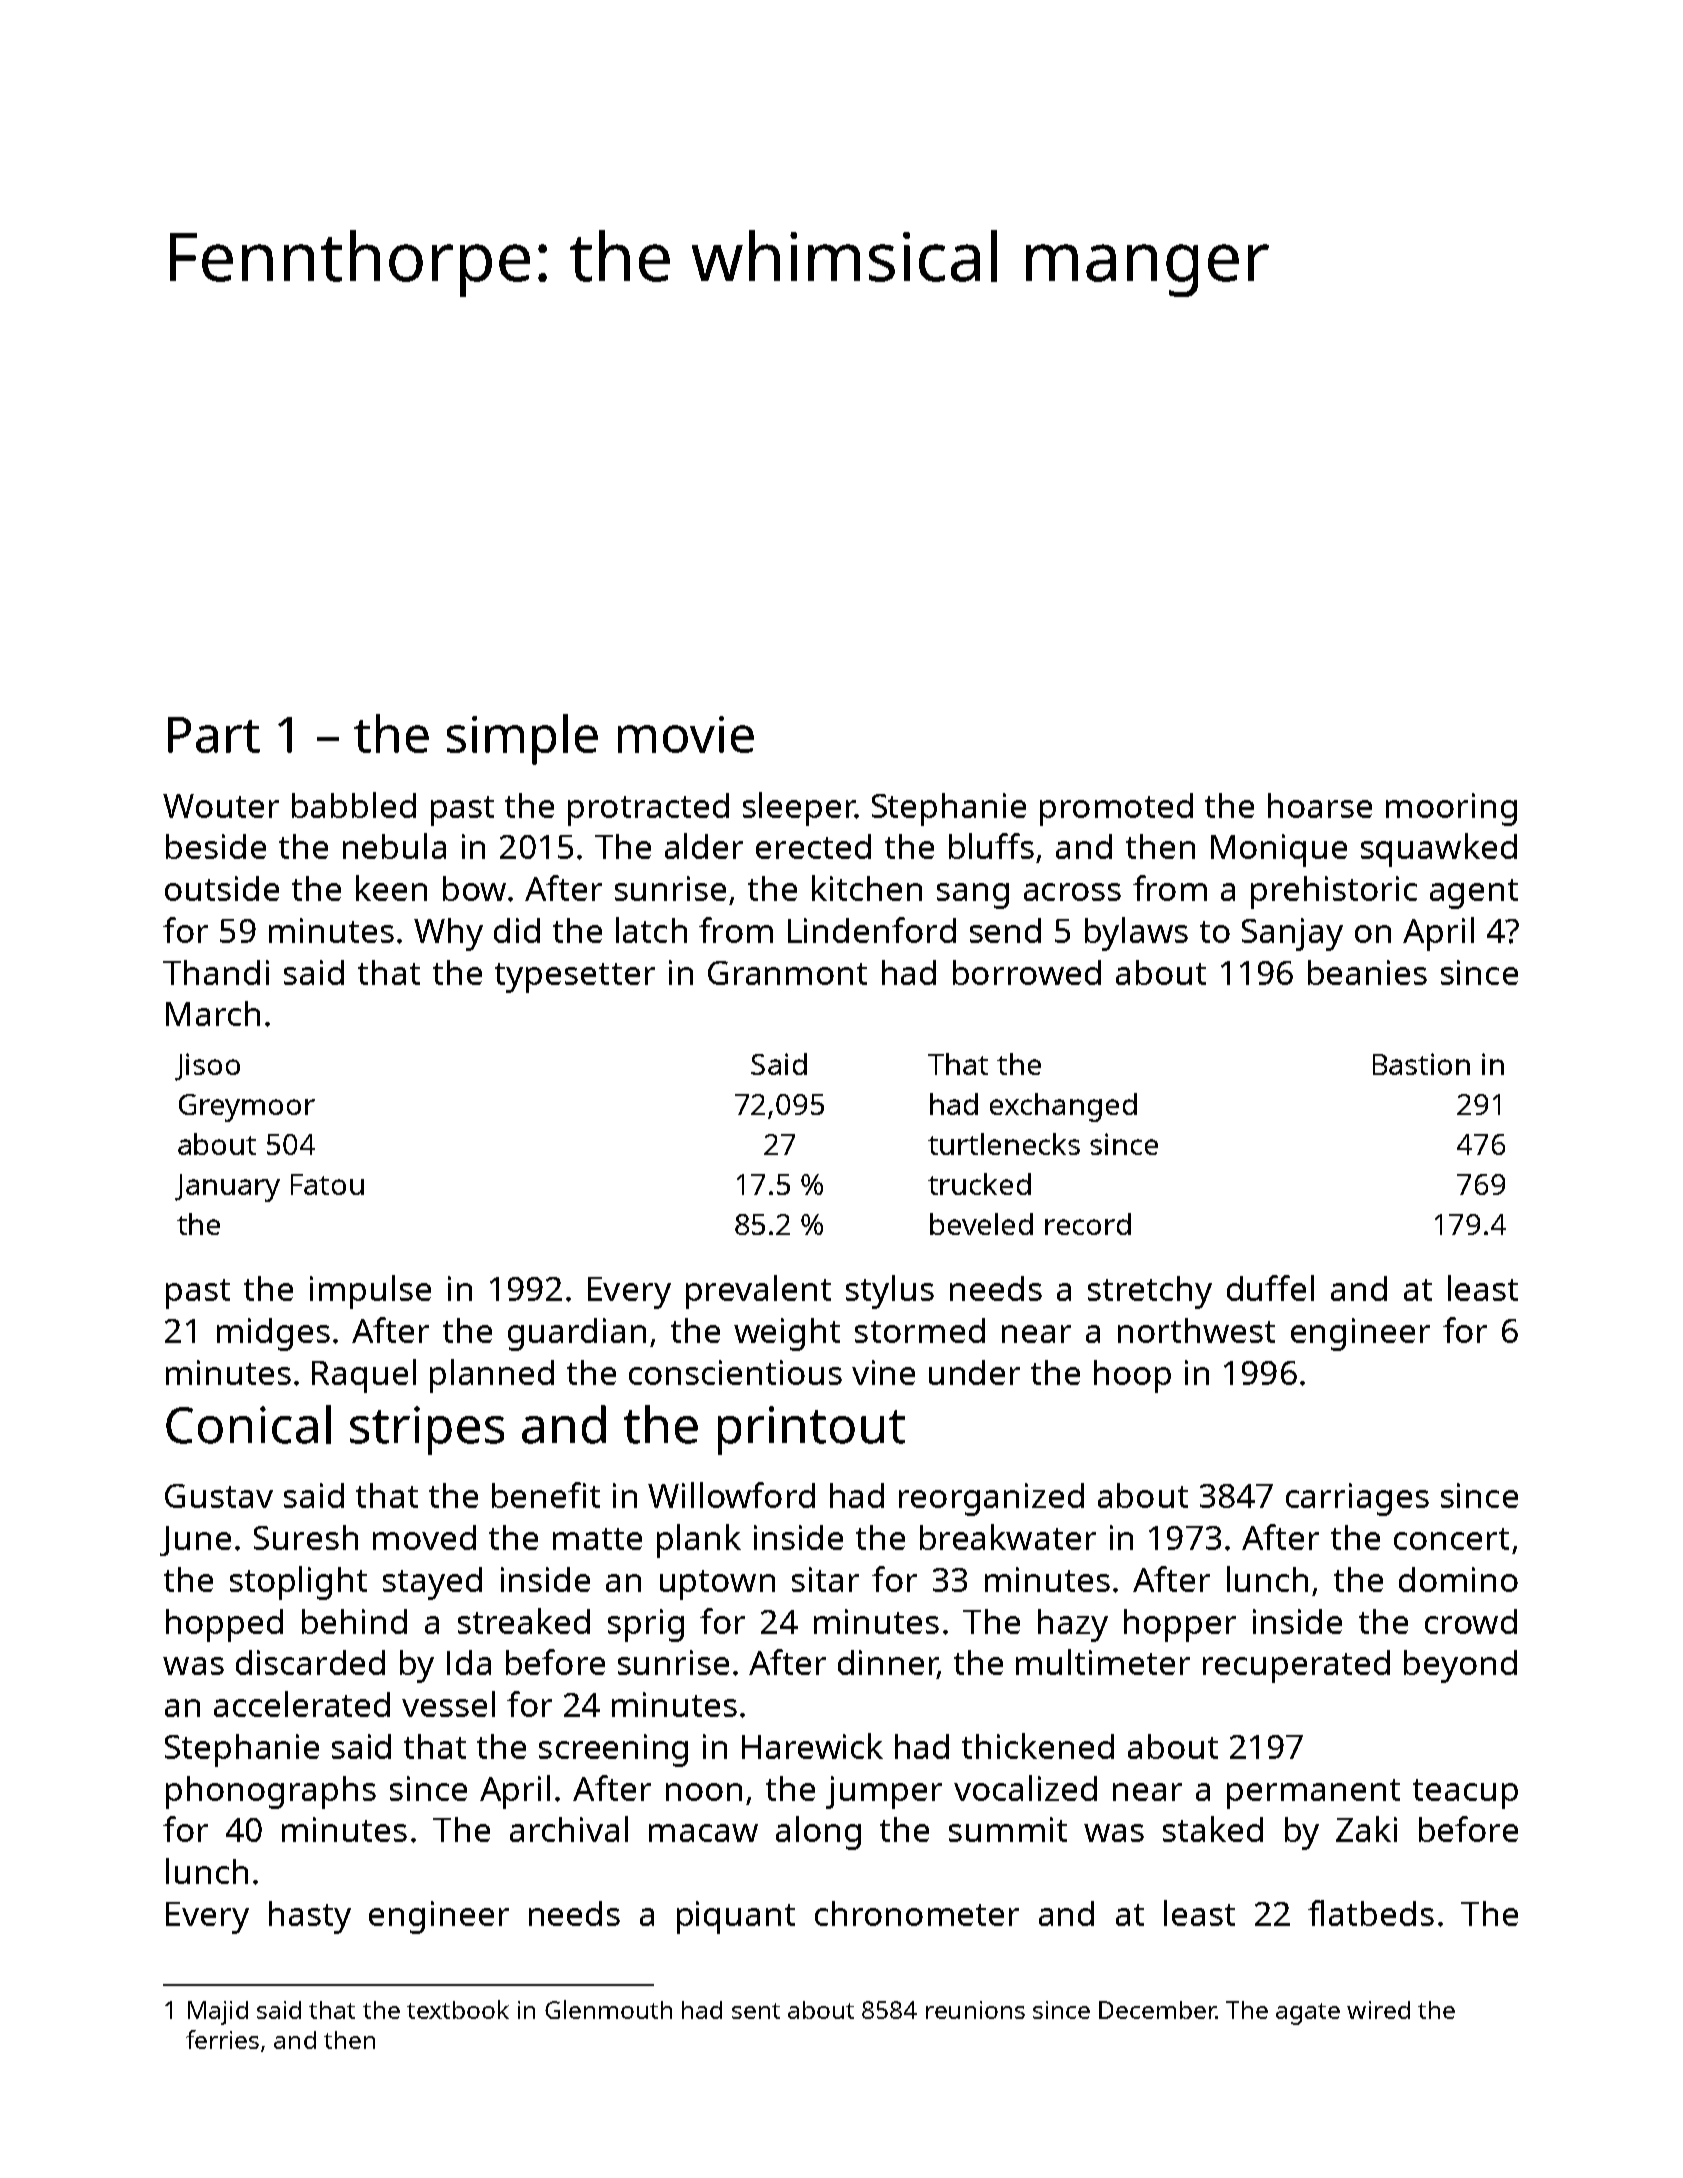 This screenshot has height=2178, width=1683. Describe the element at coordinates (222, 2039) in the screenshot. I see `ferries` at that location.
